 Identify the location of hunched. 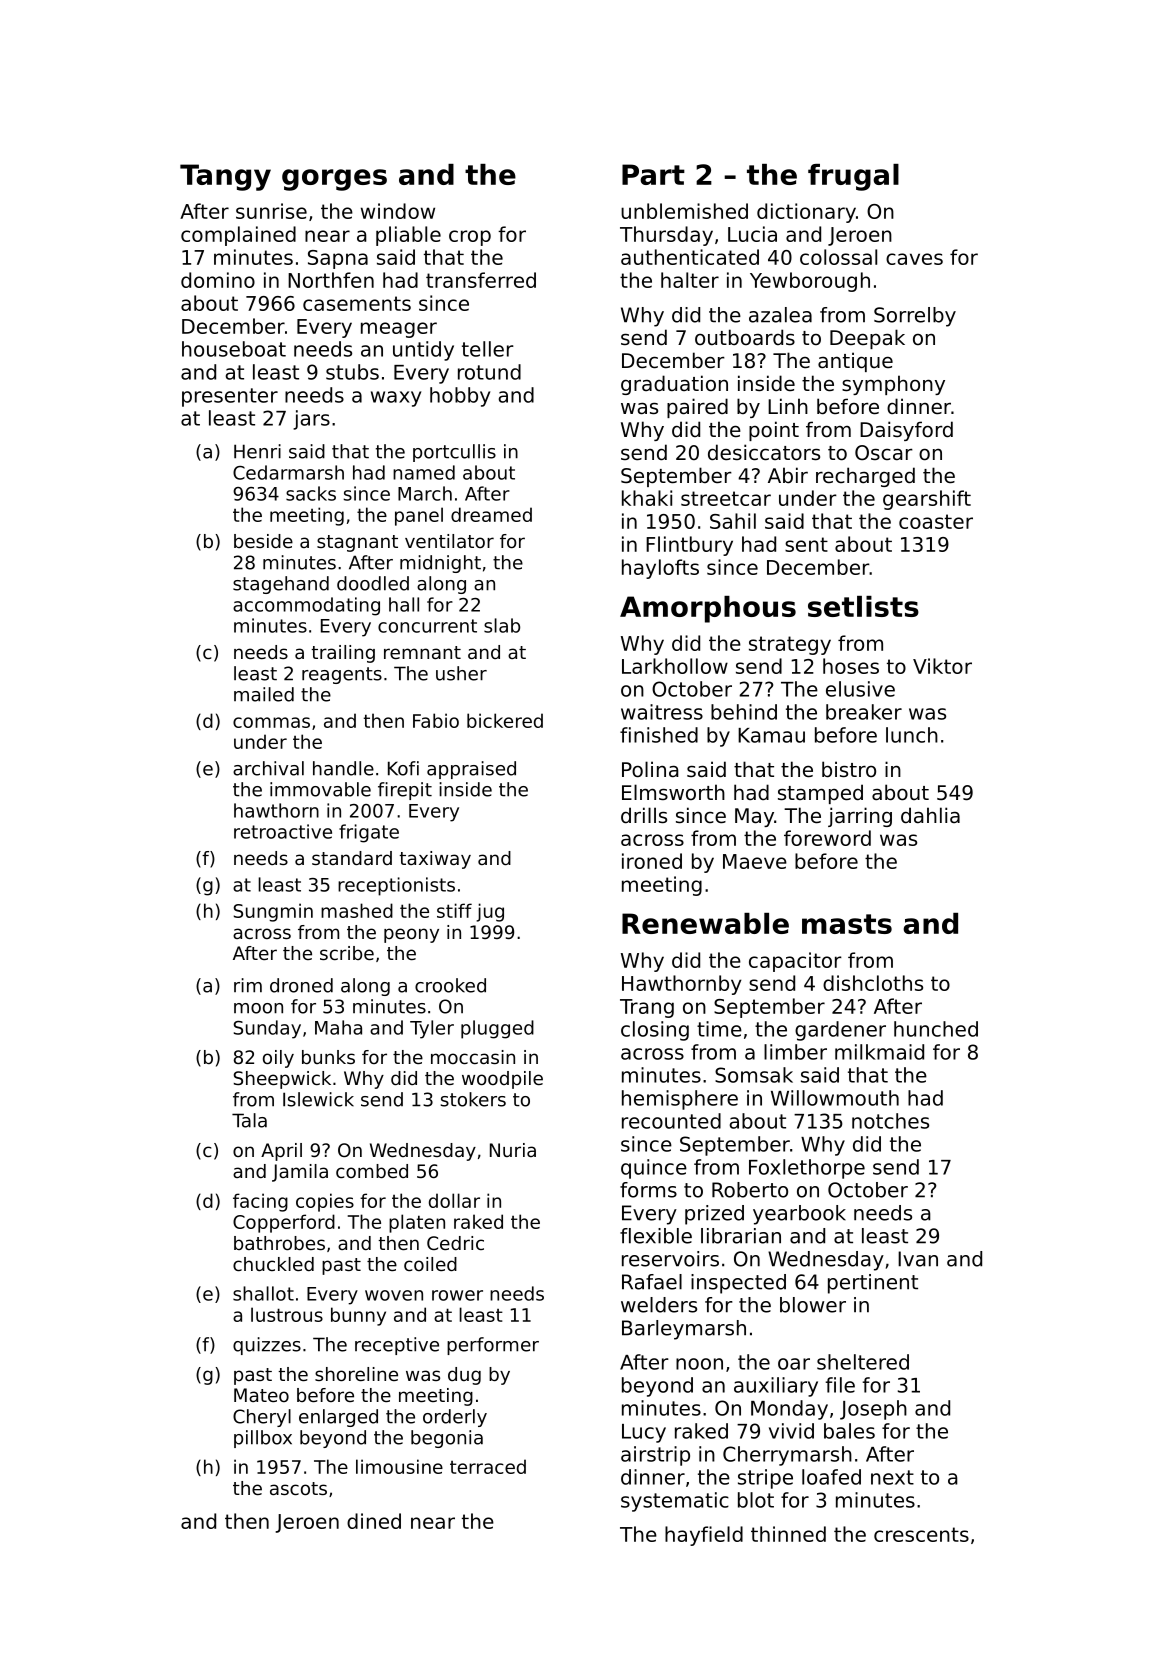
(936, 1029).
